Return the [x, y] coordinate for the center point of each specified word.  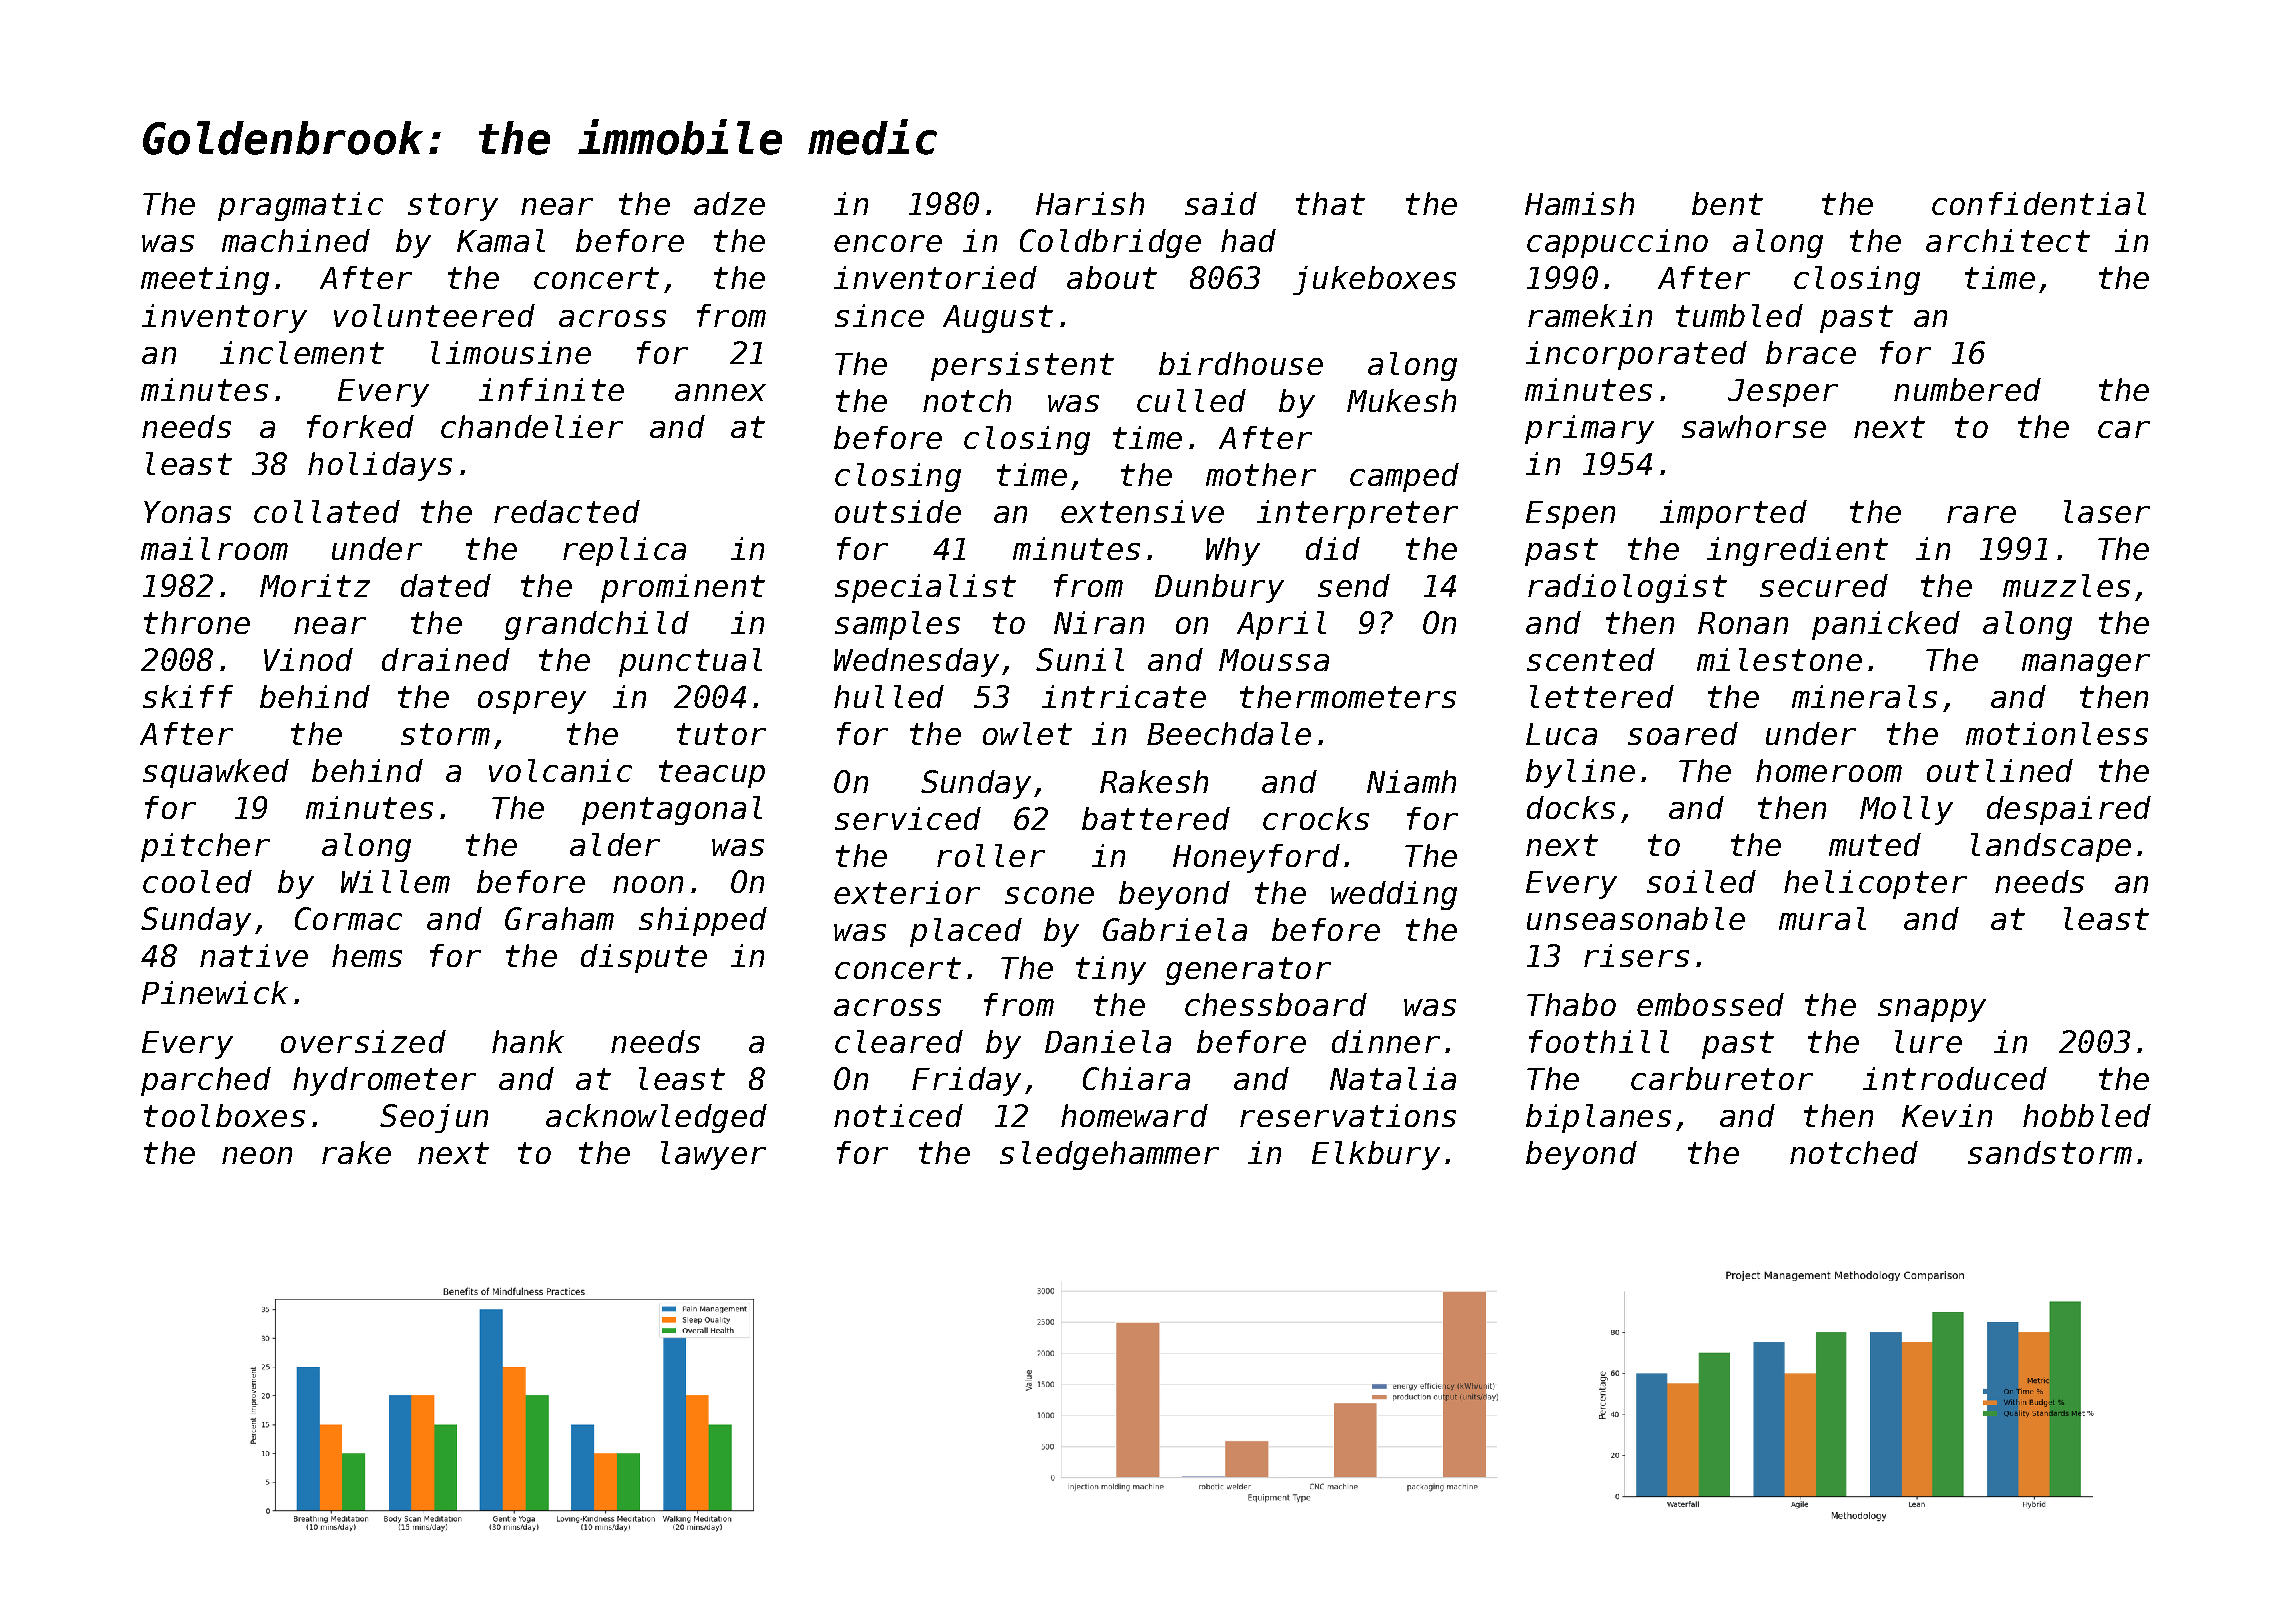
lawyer [713, 1155]
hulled [889, 696]
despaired [2069, 810]
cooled [197, 881]
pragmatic [300, 206]
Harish [1090, 203]
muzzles [2066, 585]
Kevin [1947, 1115]
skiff [188, 696]
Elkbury [1376, 1155]
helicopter [1875, 884]
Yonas [187, 512]
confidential [2039, 203]
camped [1404, 477]
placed [966, 932]
